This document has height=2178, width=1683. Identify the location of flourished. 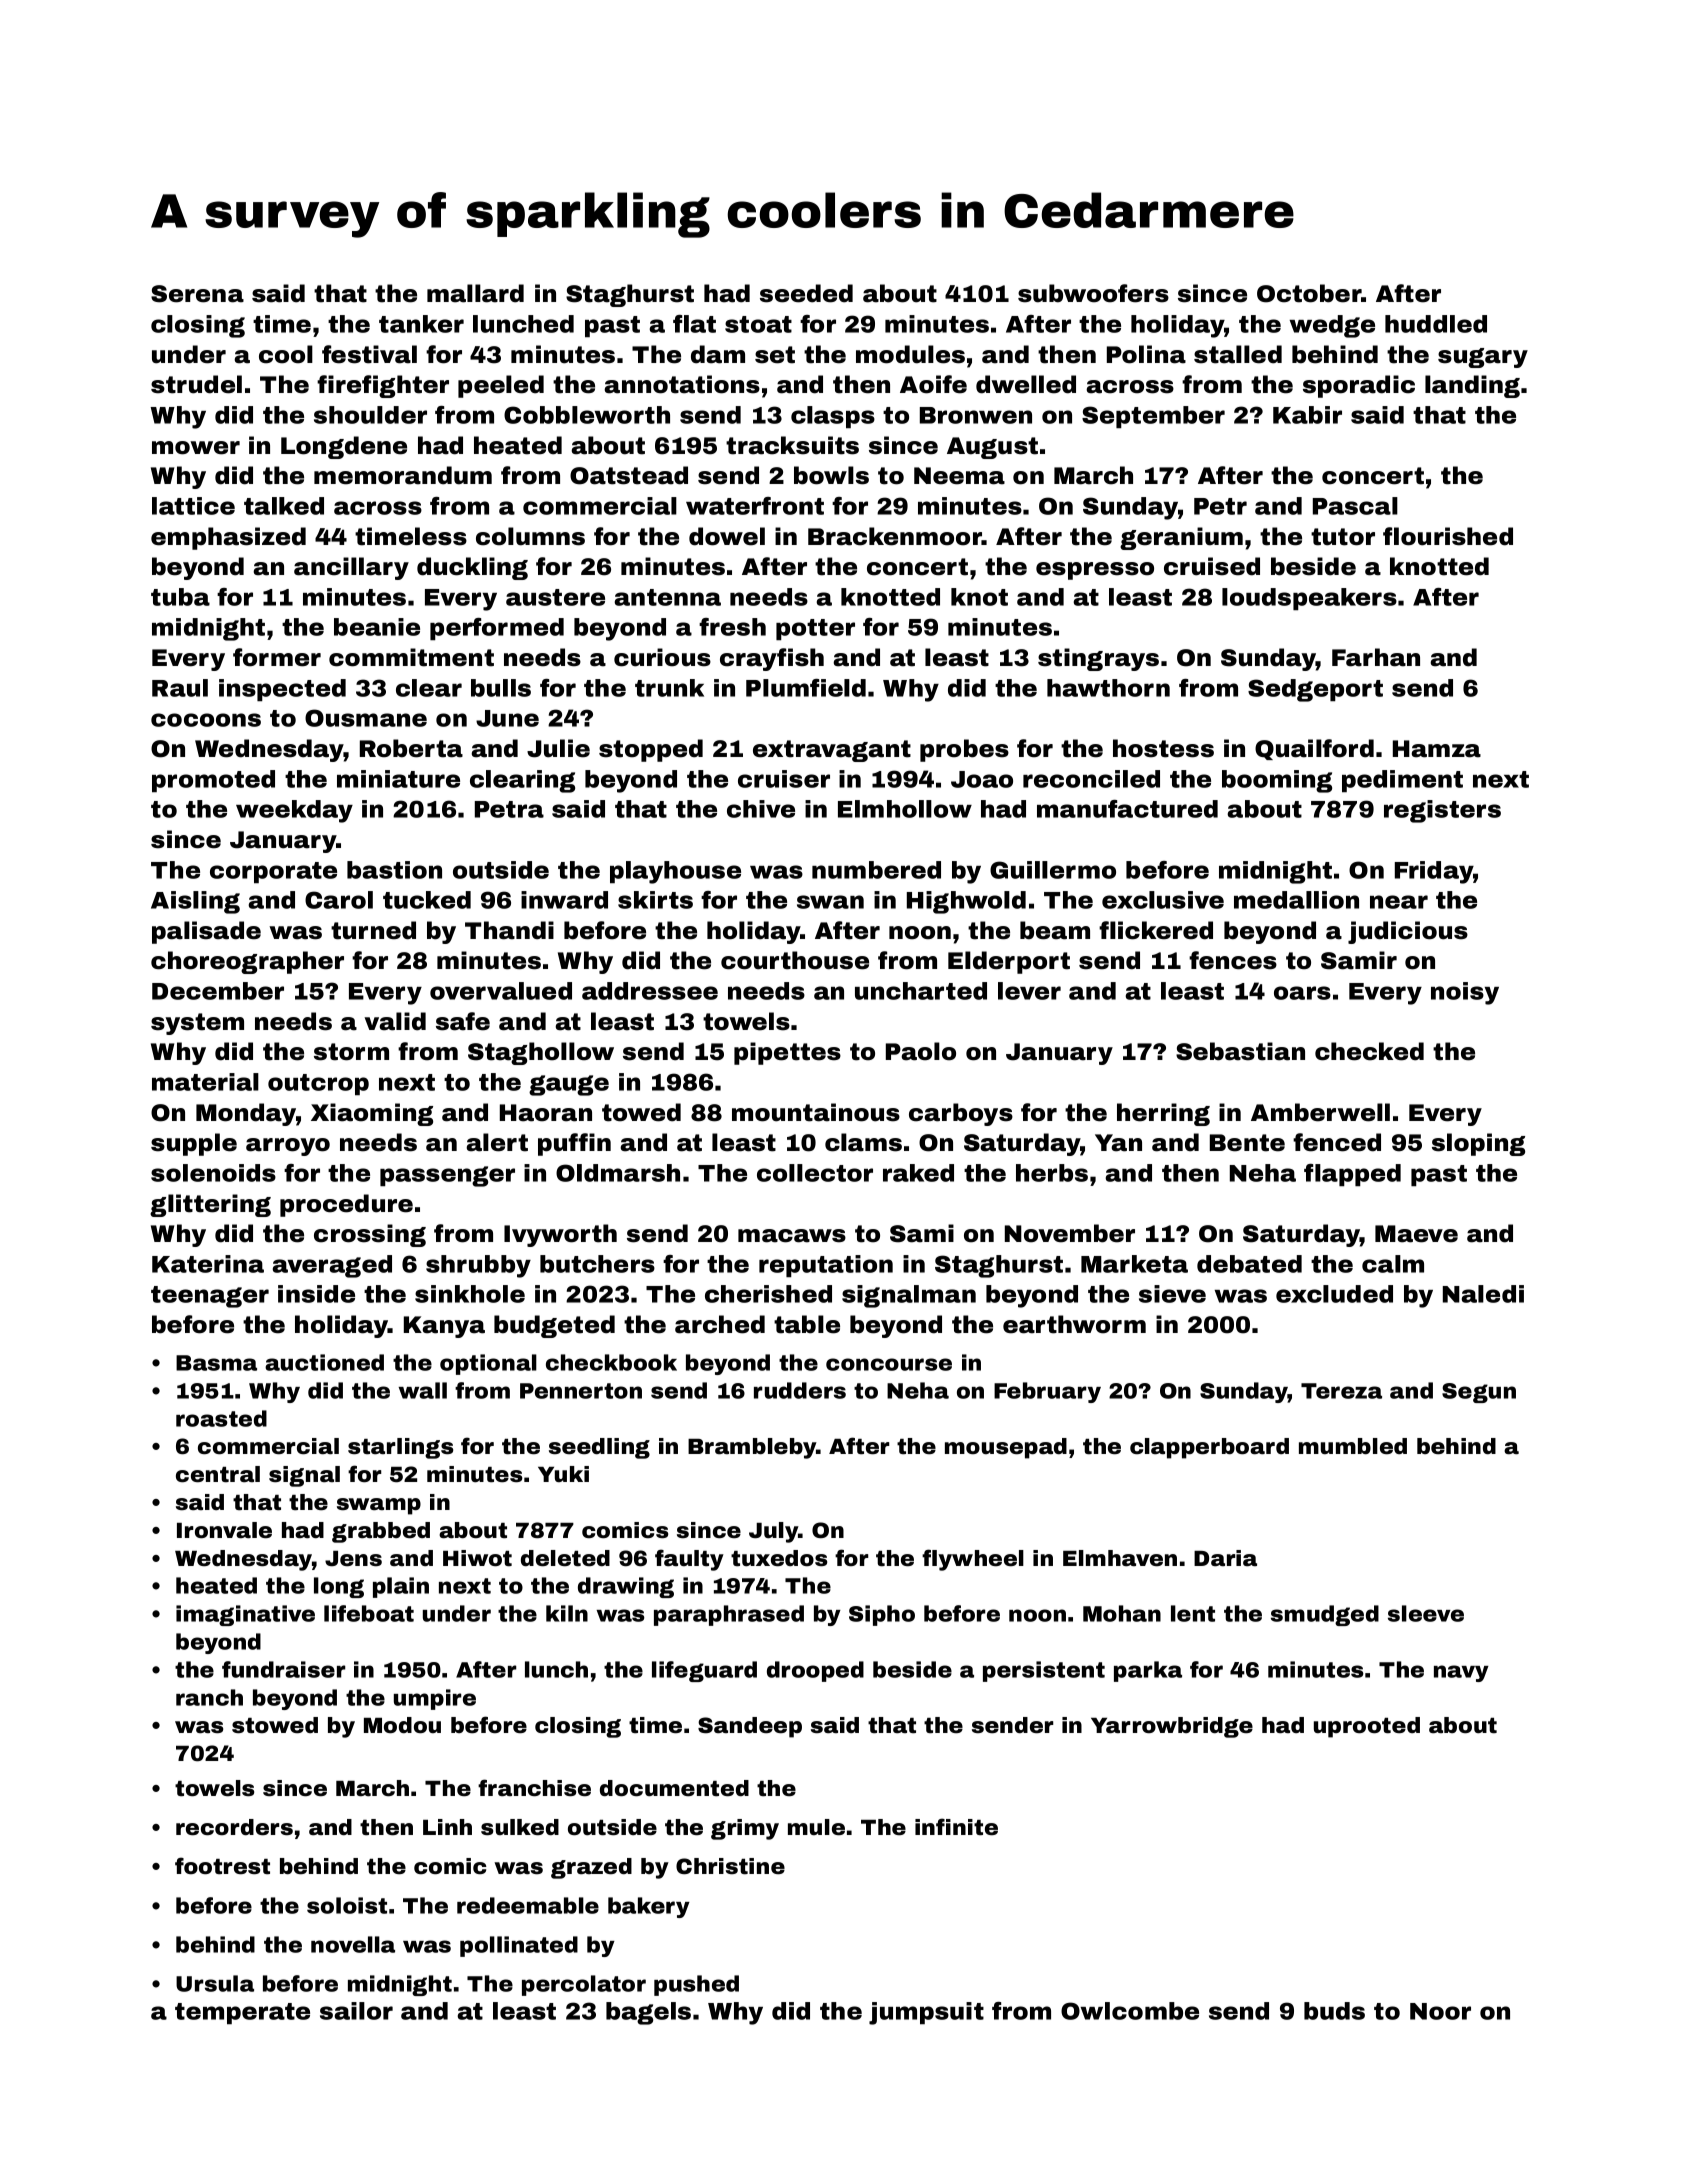
(1448, 536).
